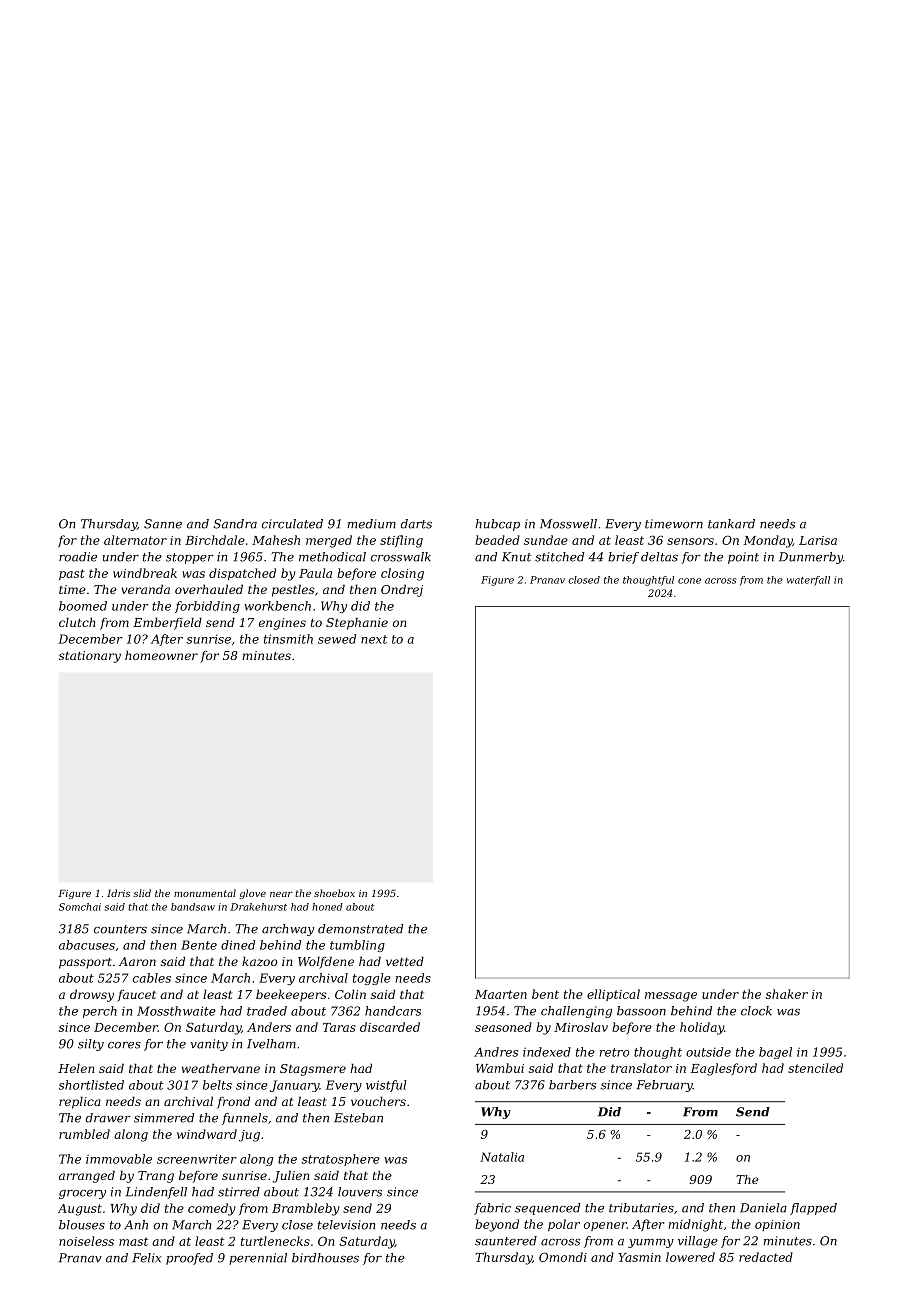 The width and height of the page is (908, 1316). I want to click on next, so click(374, 639).
